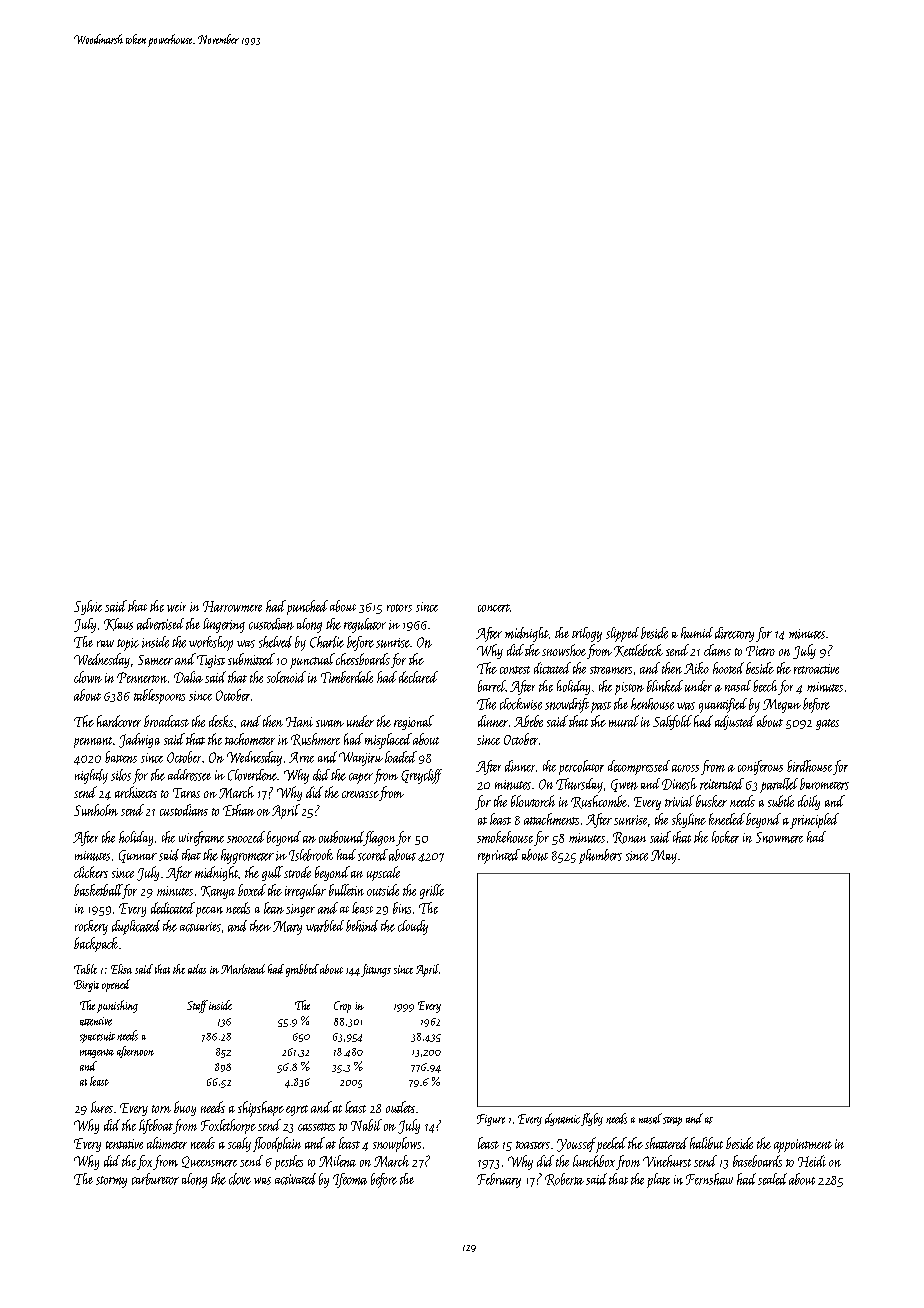  What do you see at coordinates (96, 1021) in the image?
I see `attentive` at bounding box center [96, 1021].
